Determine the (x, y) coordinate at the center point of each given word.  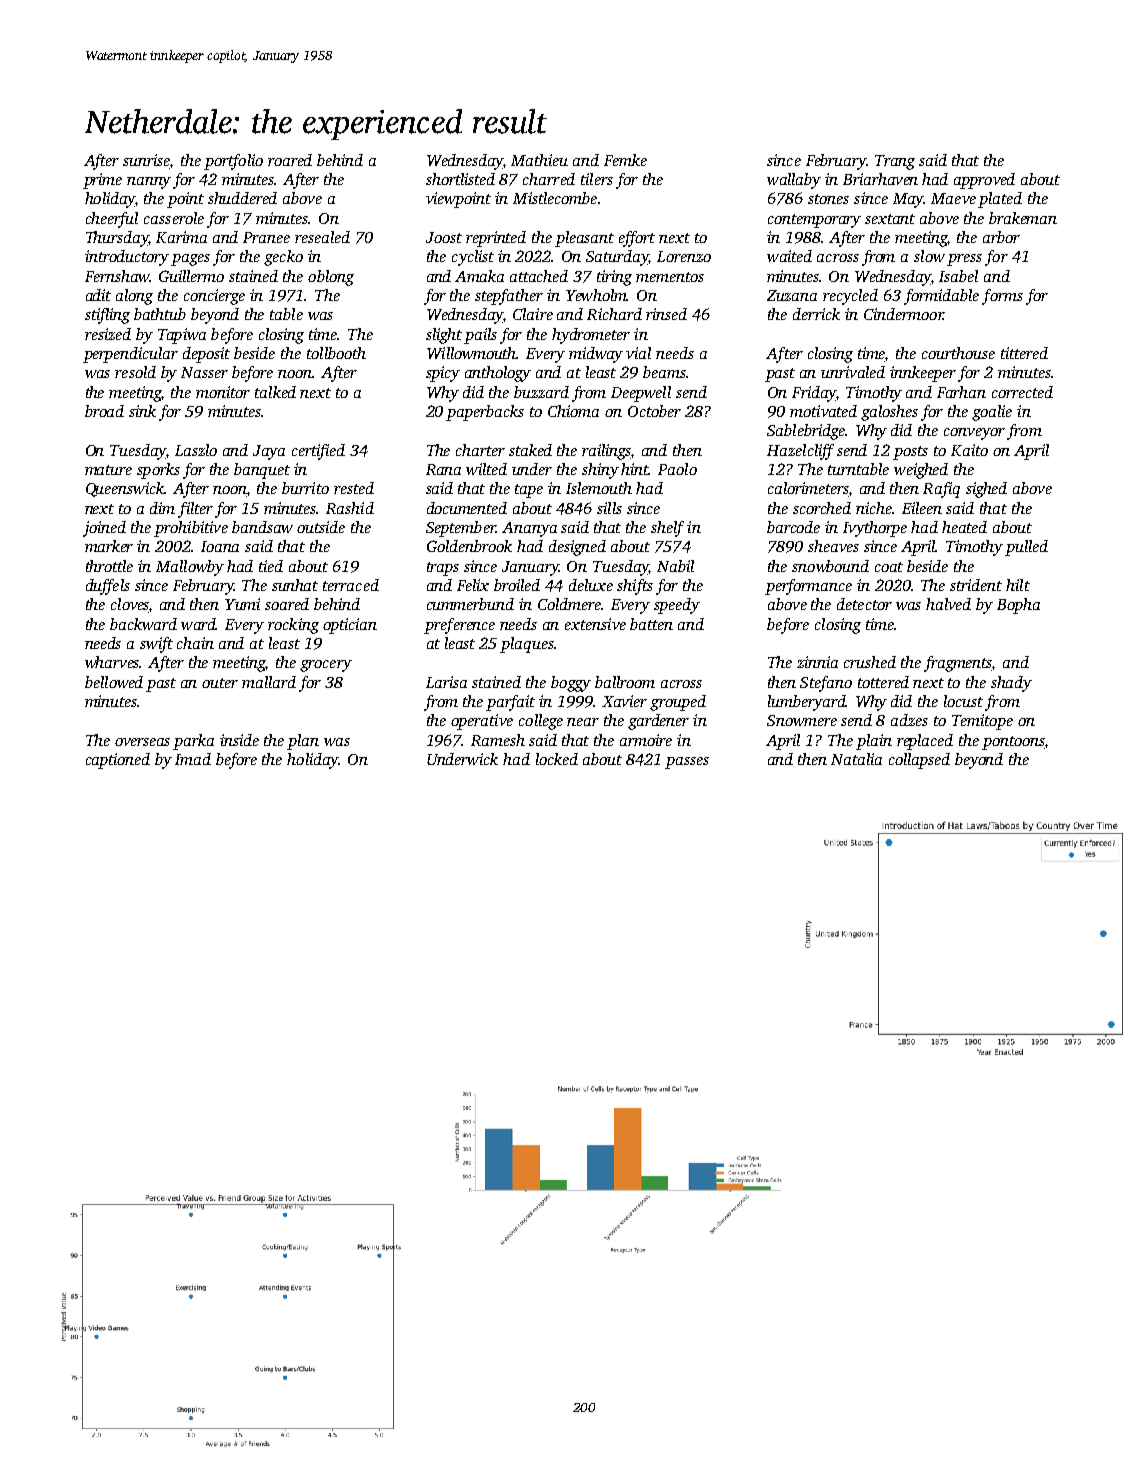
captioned (118, 761)
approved (984, 181)
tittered (1024, 353)
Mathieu (539, 160)
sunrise (146, 160)
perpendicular (130, 355)
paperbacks (485, 413)
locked (557, 759)
